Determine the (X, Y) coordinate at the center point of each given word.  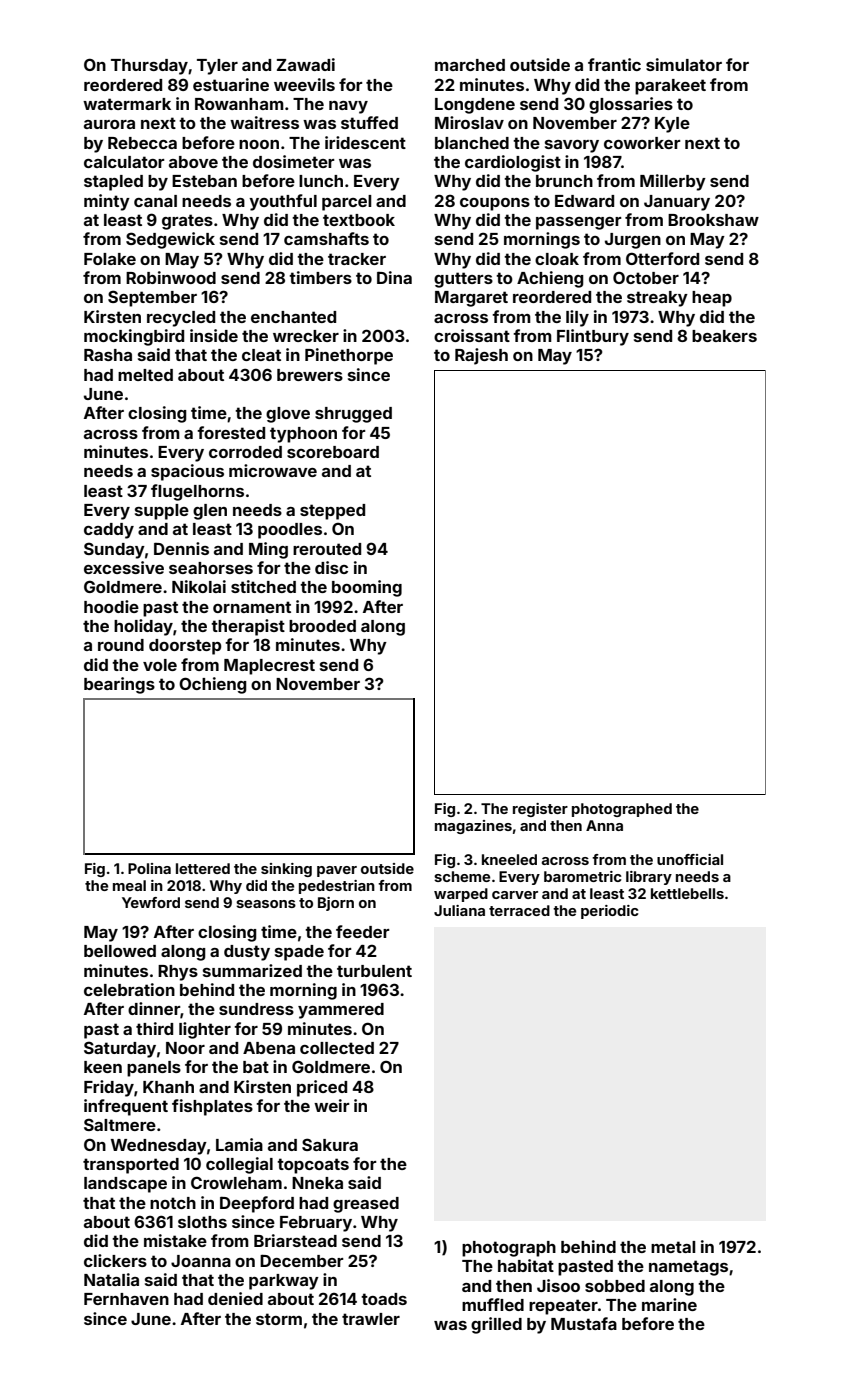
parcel (347, 203)
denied (235, 1298)
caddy (109, 531)
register (540, 810)
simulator (684, 64)
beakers (724, 336)
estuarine (231, 84)
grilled (496, 1325)
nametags (688, 1268)
